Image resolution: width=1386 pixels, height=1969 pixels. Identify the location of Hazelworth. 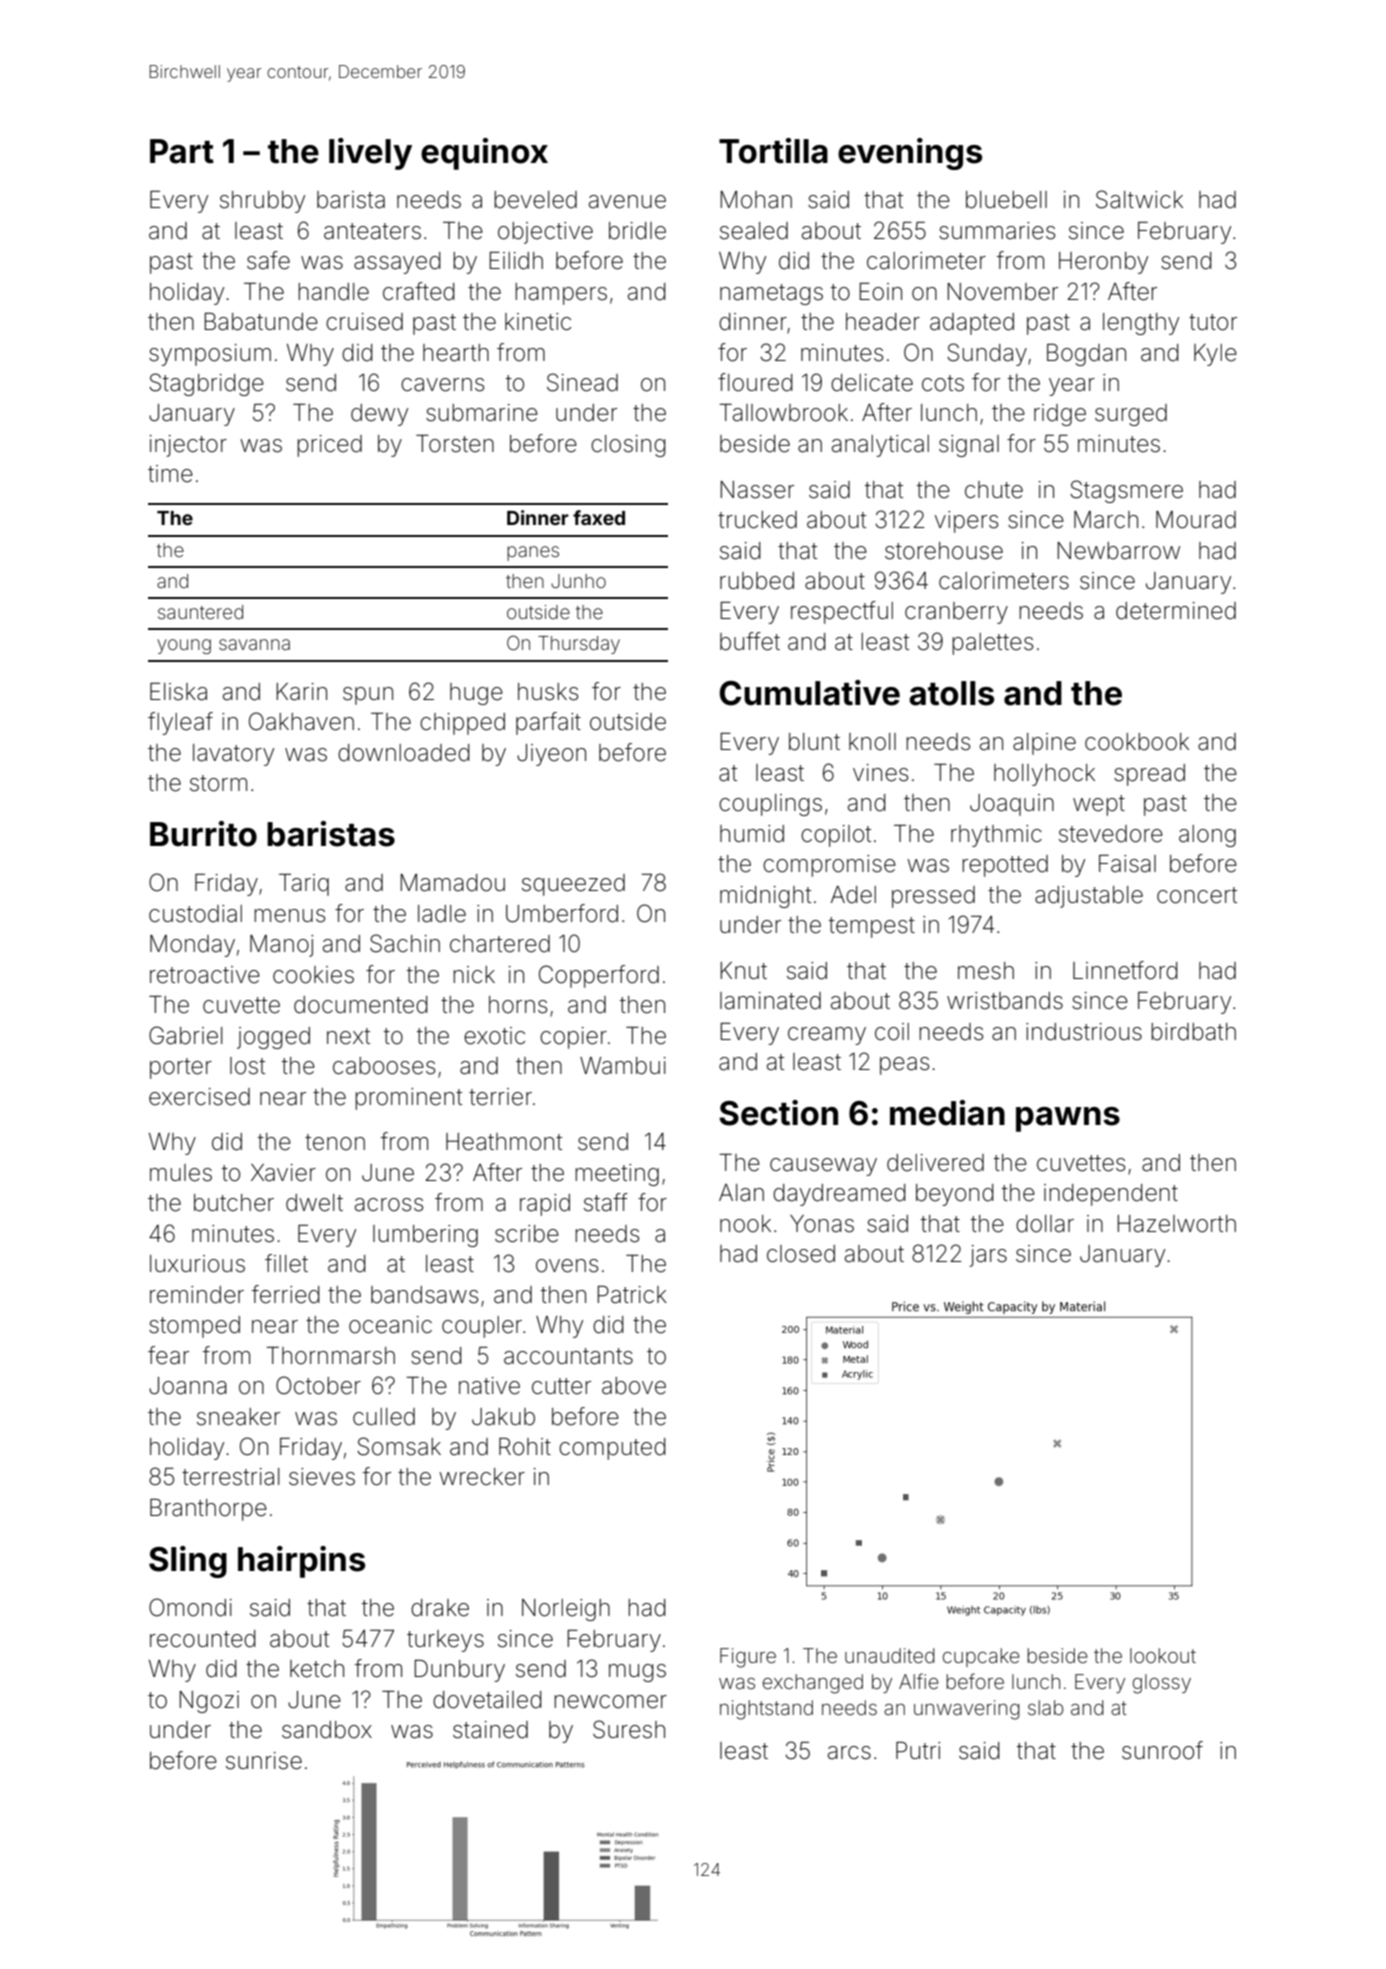
(1176, 1224).
